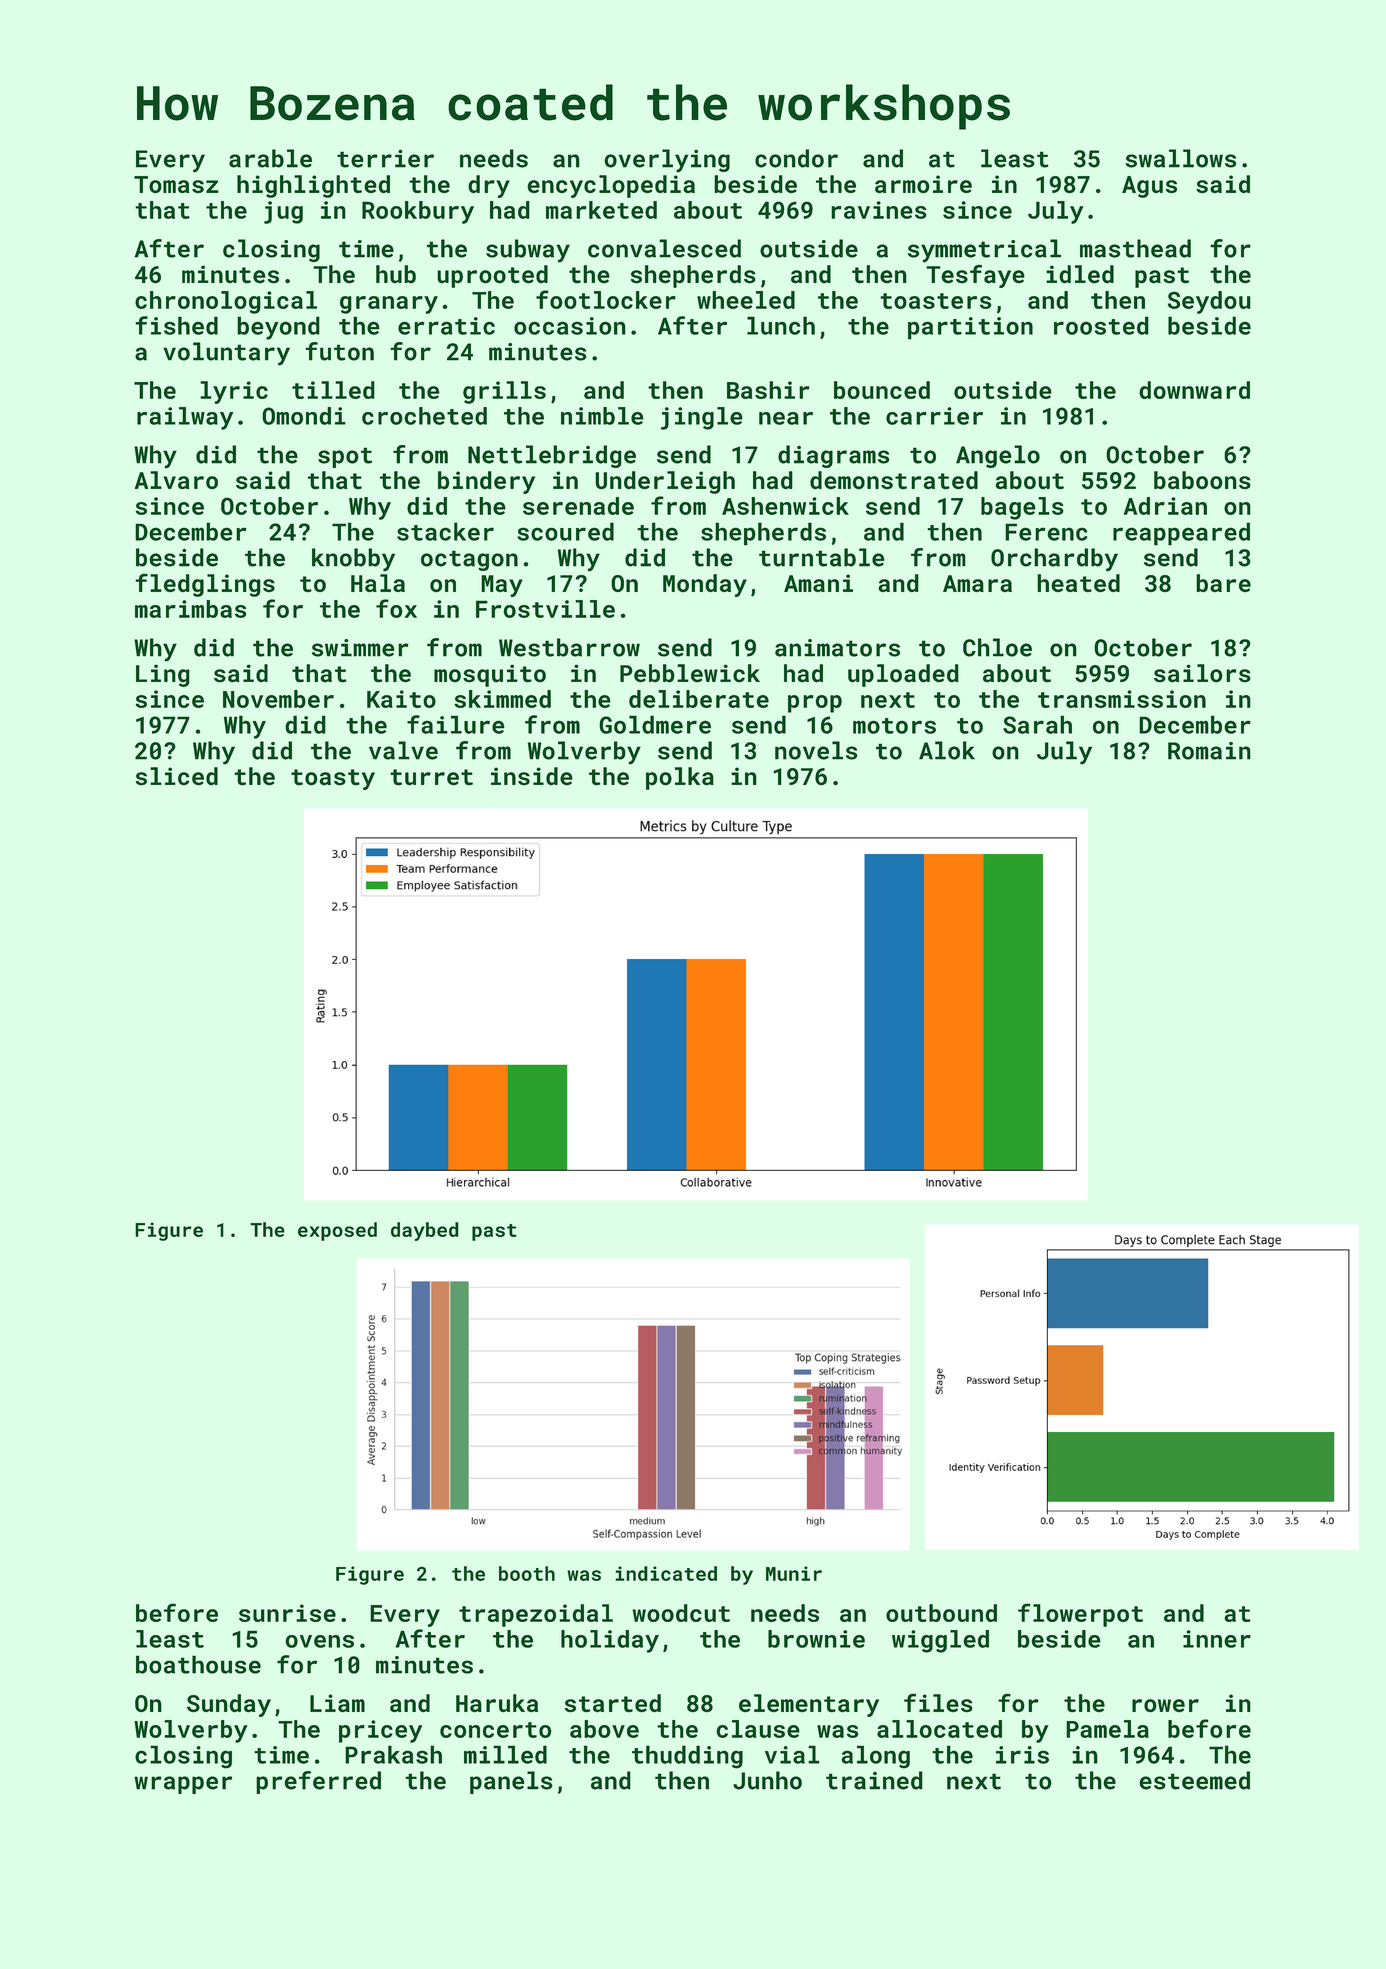  I want to click on marimbas, so click(190, 609).
